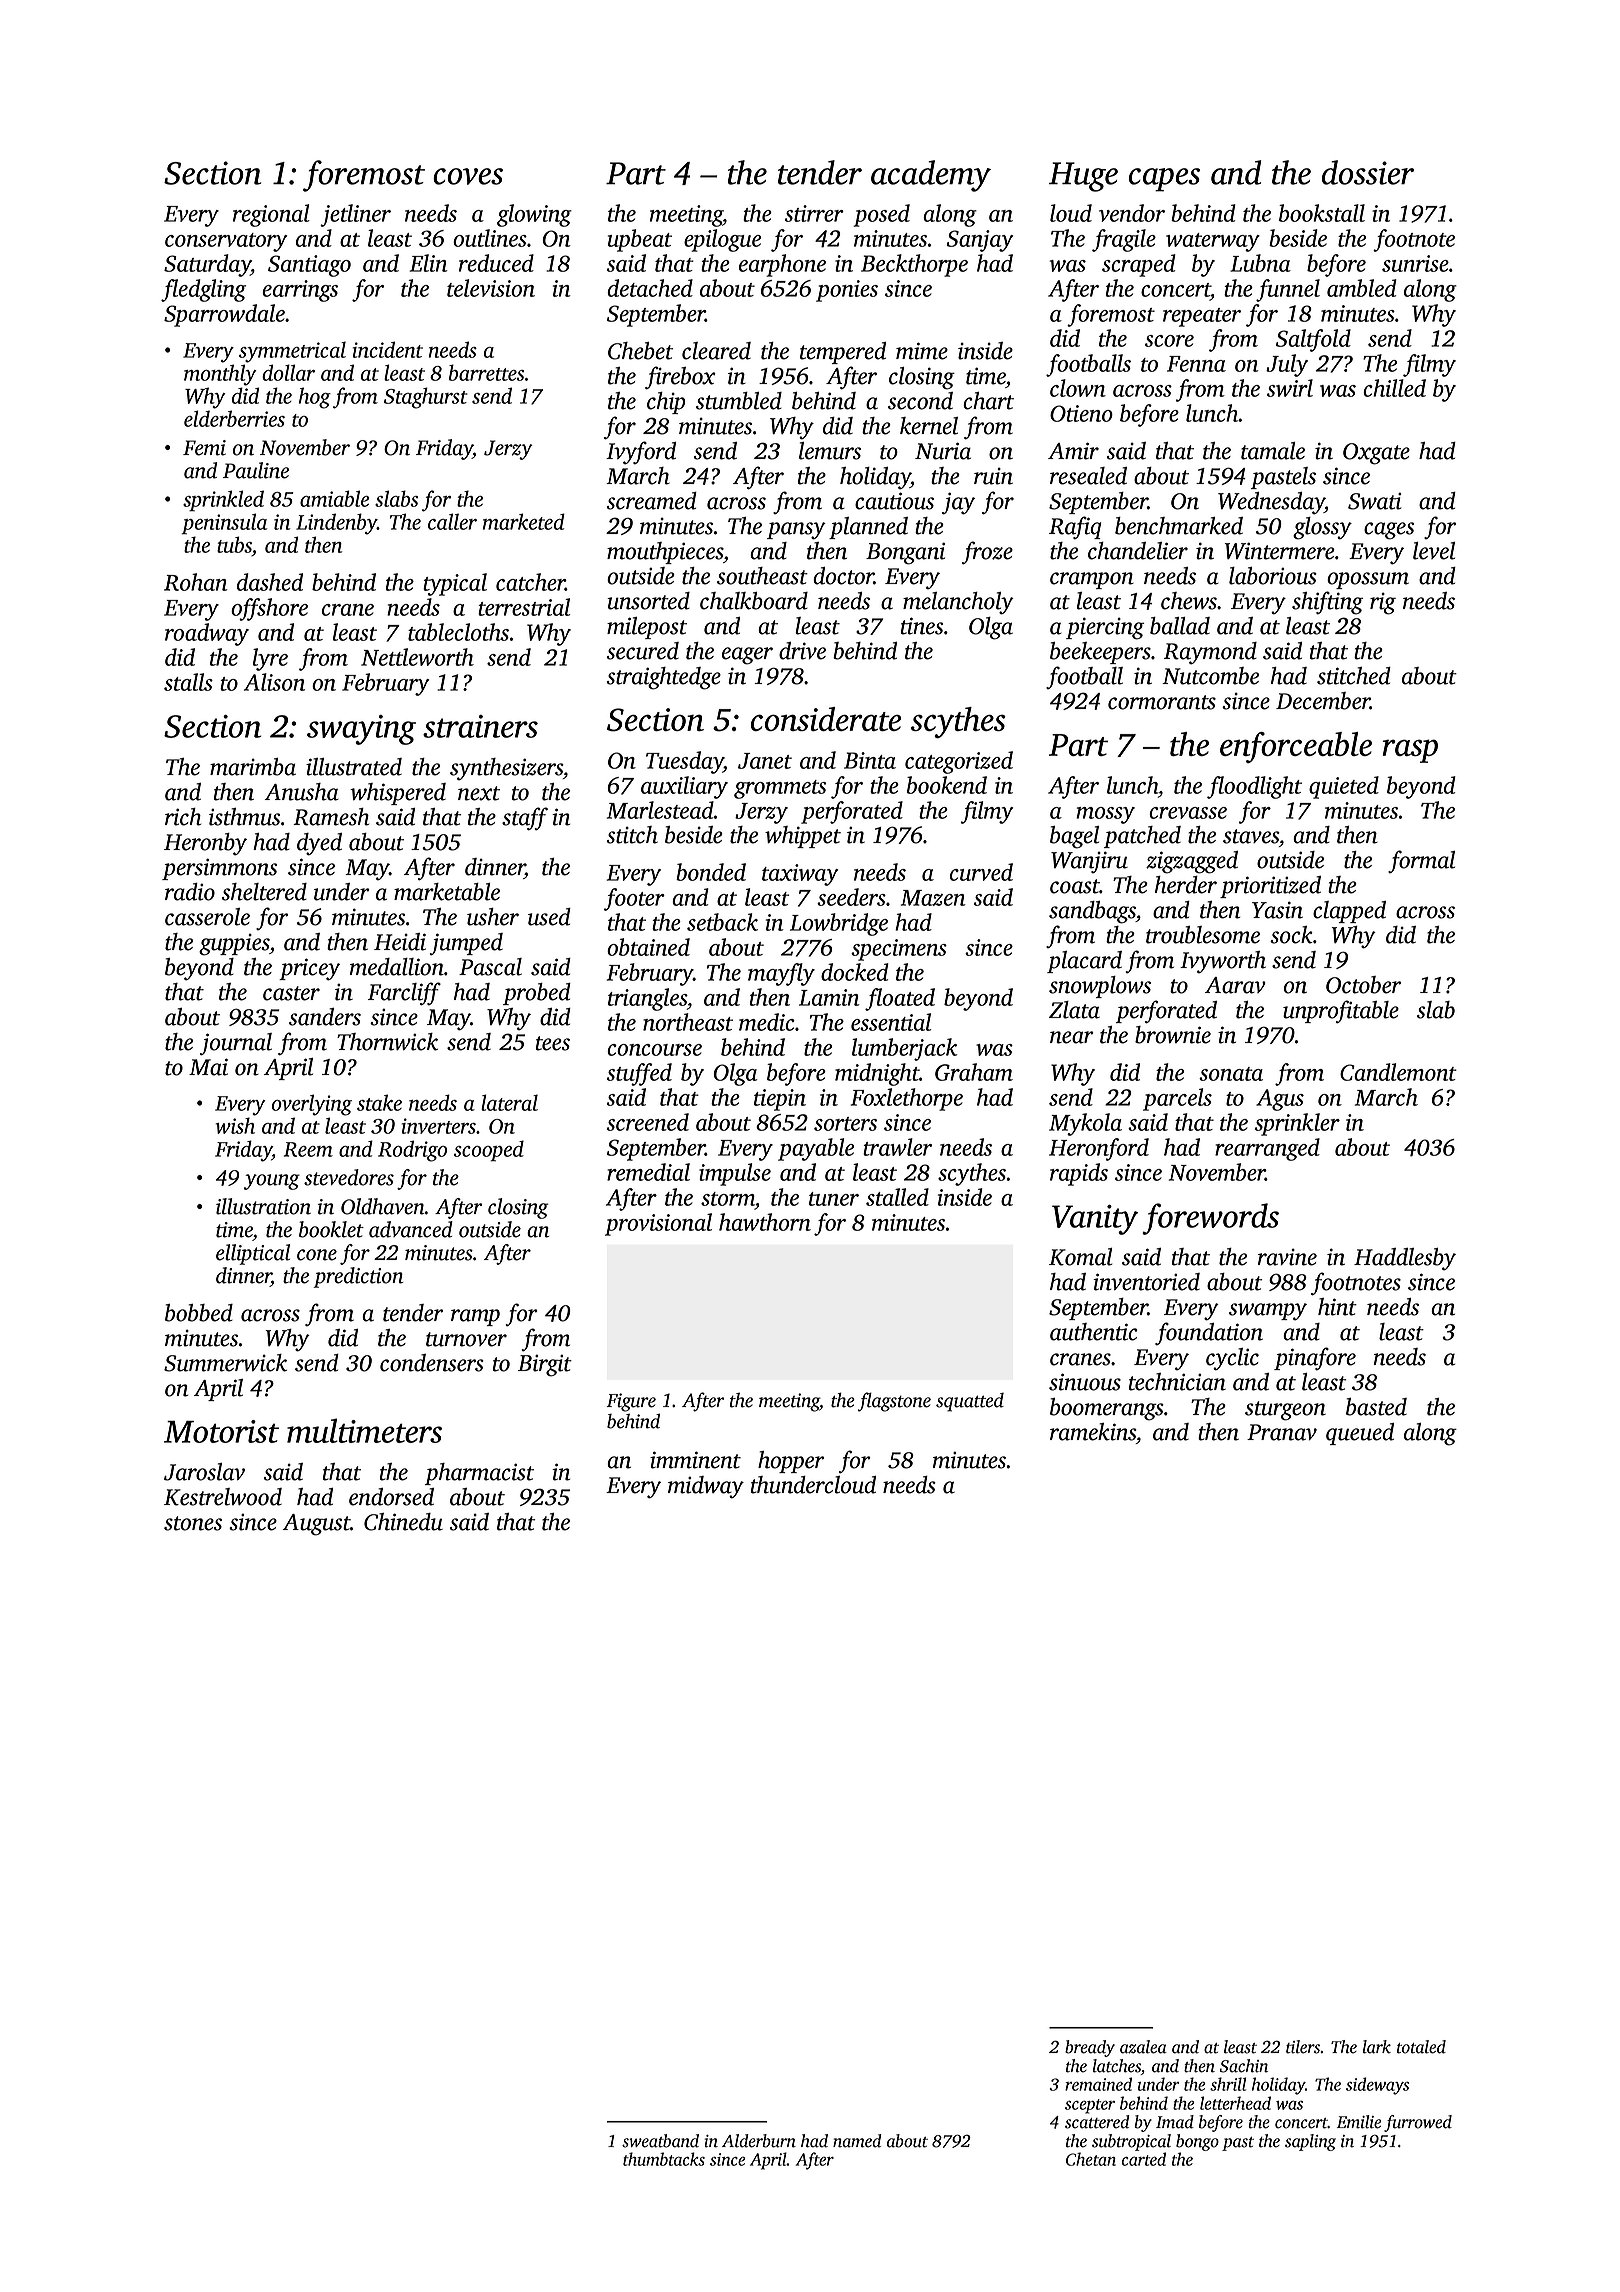 The image size is (1620, 2292). What do you see at coordinates (722, 240) in the screenshot?
I see `epilogue` at bounding box center [722, 240].
